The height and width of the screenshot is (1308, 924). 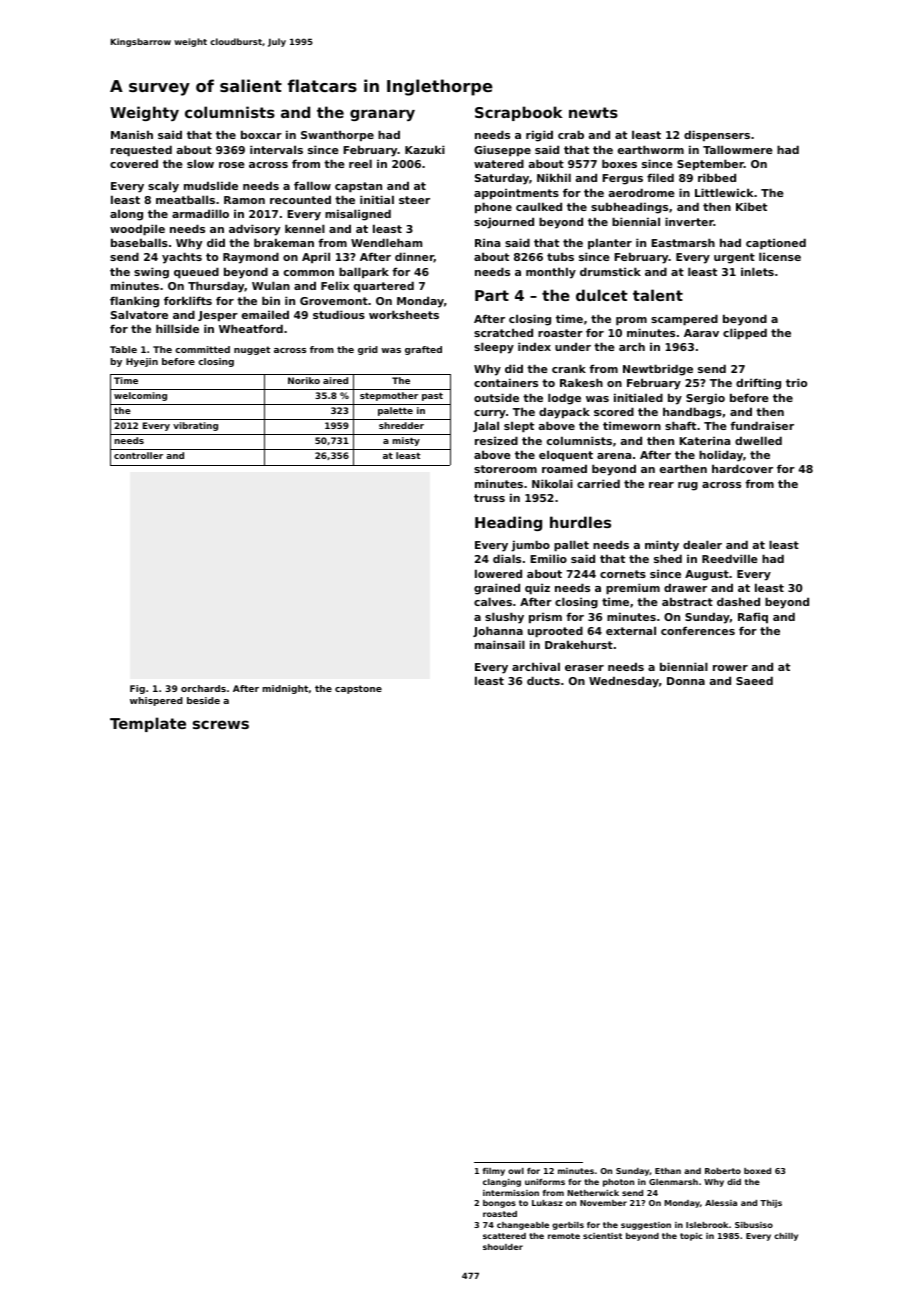 I want to click on Scrapbook, so click(x=518, y=113).
